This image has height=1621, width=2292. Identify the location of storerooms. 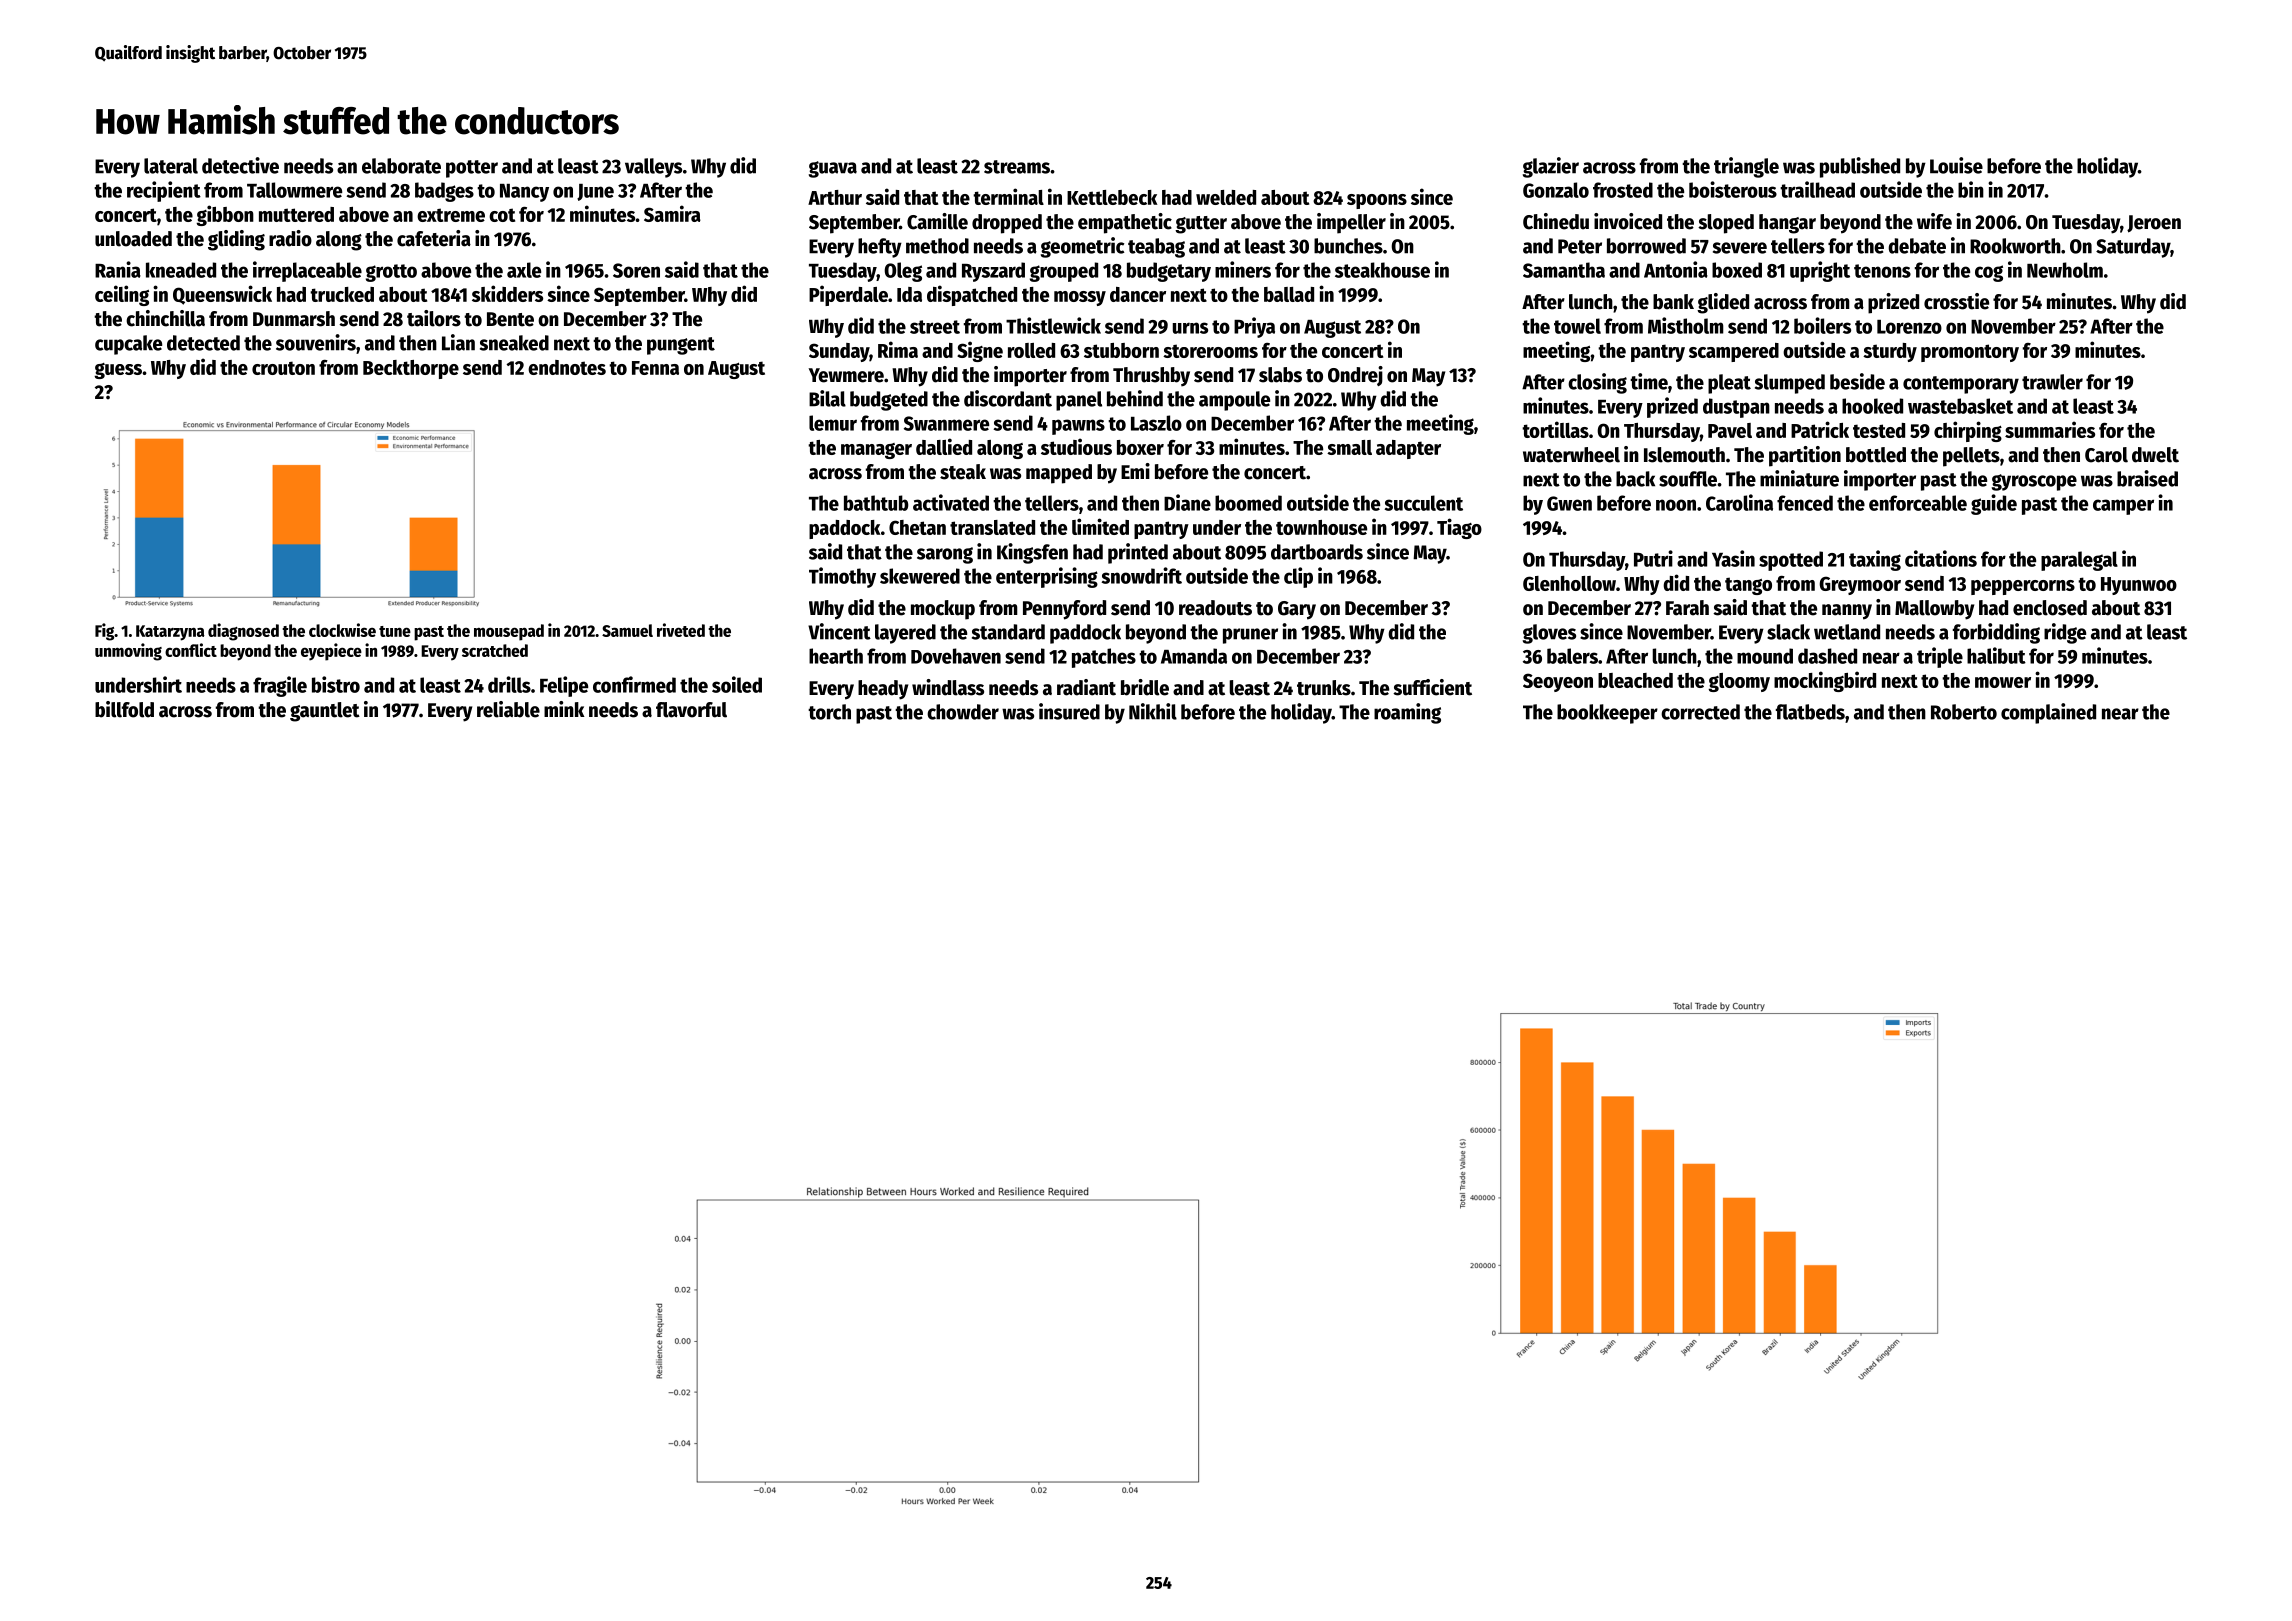
(1210, 351).
